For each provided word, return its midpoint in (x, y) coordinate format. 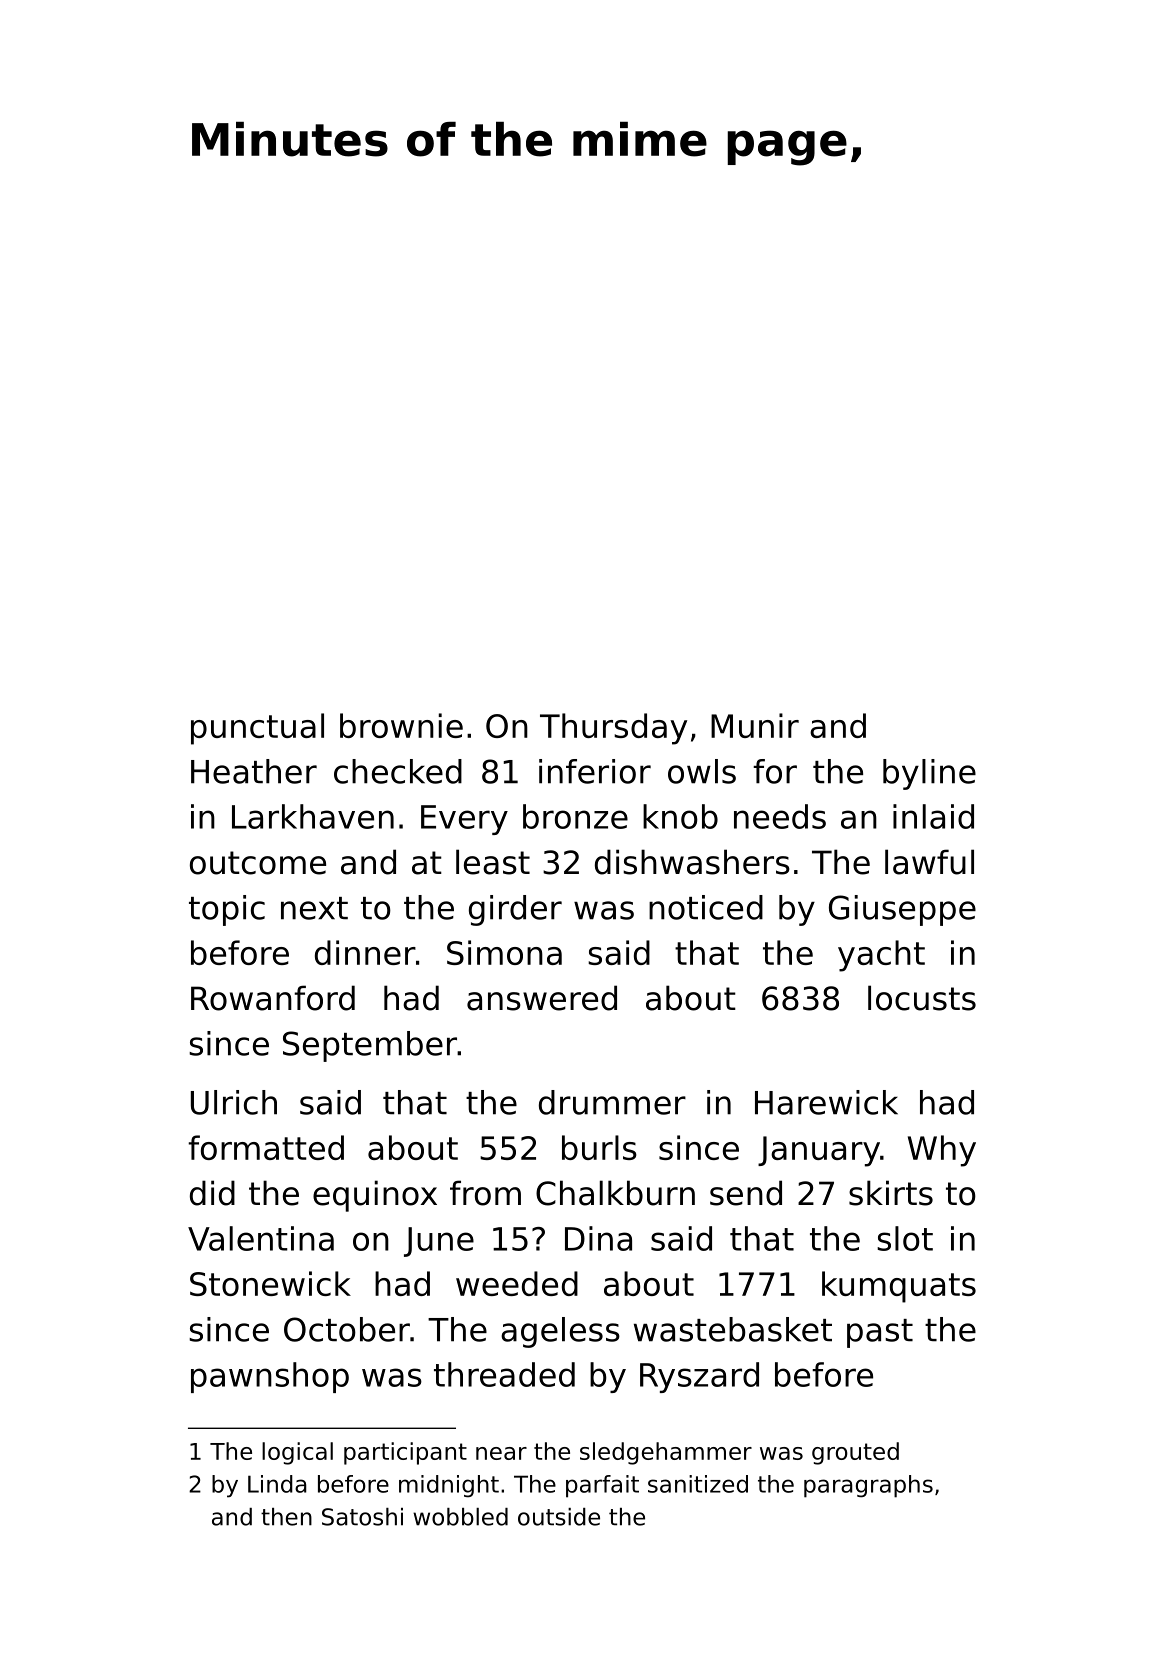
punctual (257, 729)
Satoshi (362, 1517)
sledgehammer (666, 1453)
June (439, 1242)
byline (929, 774)
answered (542, 998)
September (370, 1046)
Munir (755, 725)
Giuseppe (902, 910)
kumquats (899, 1287)
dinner (365, 952)
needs (780, 816)
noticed (706, 907)
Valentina (261, 1238)
